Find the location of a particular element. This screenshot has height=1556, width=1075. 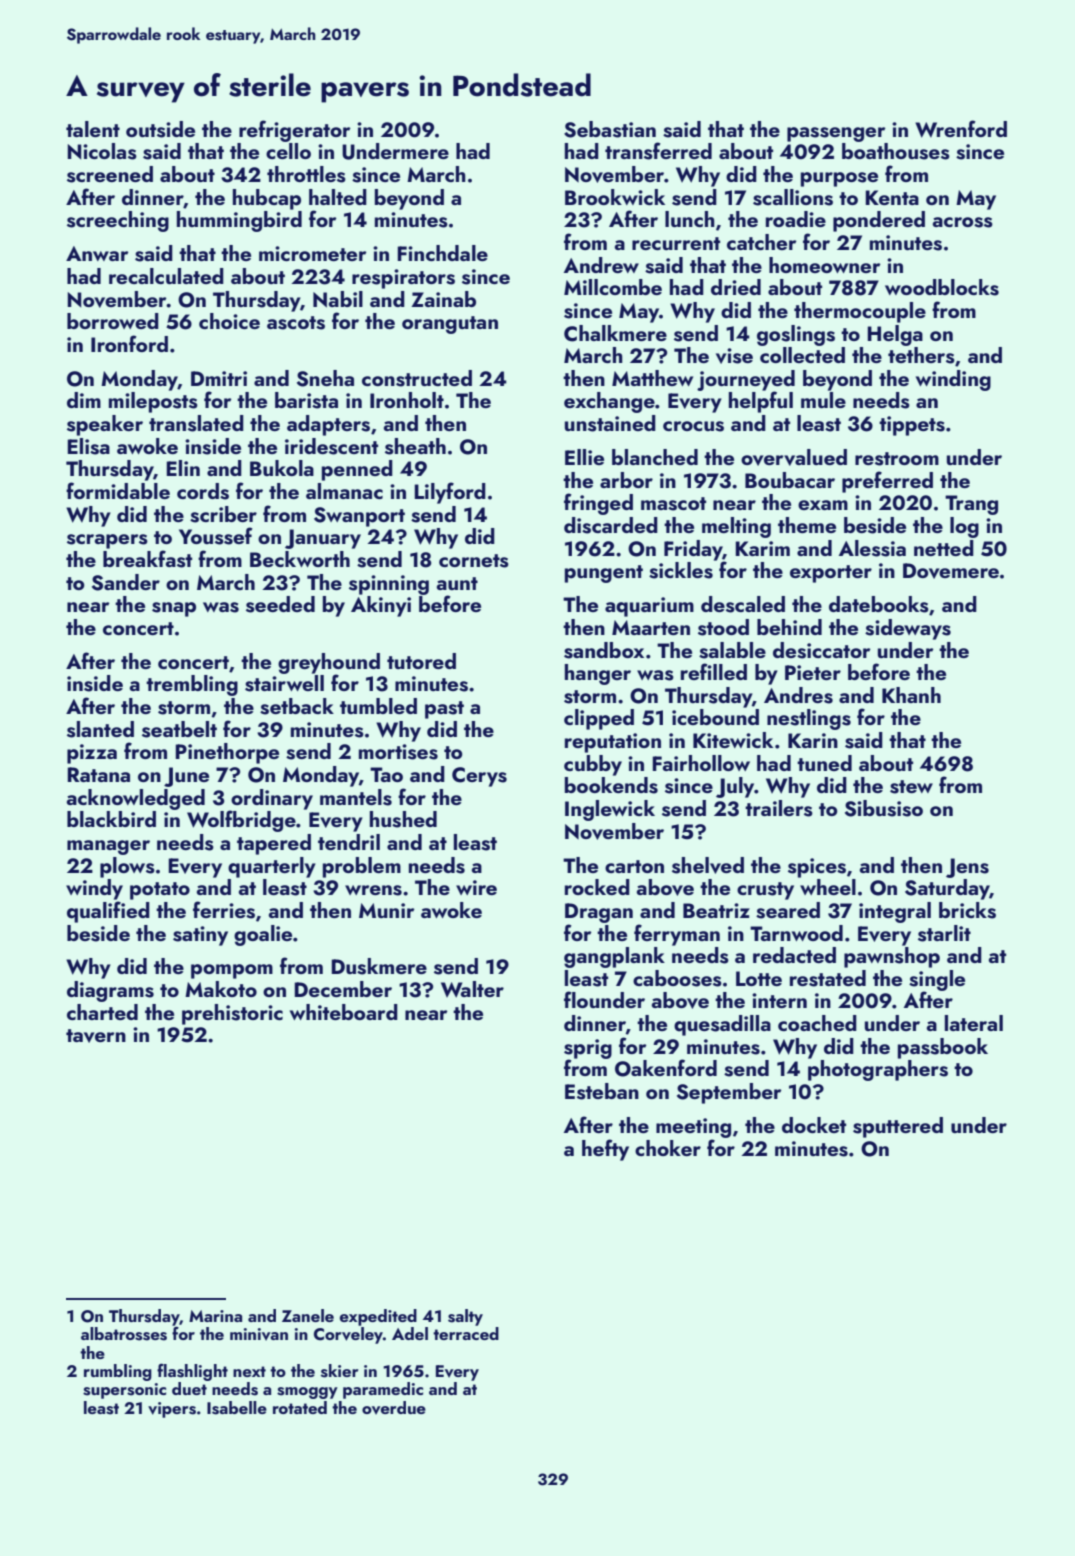

datebooks is located at coordinates (879, 604).
